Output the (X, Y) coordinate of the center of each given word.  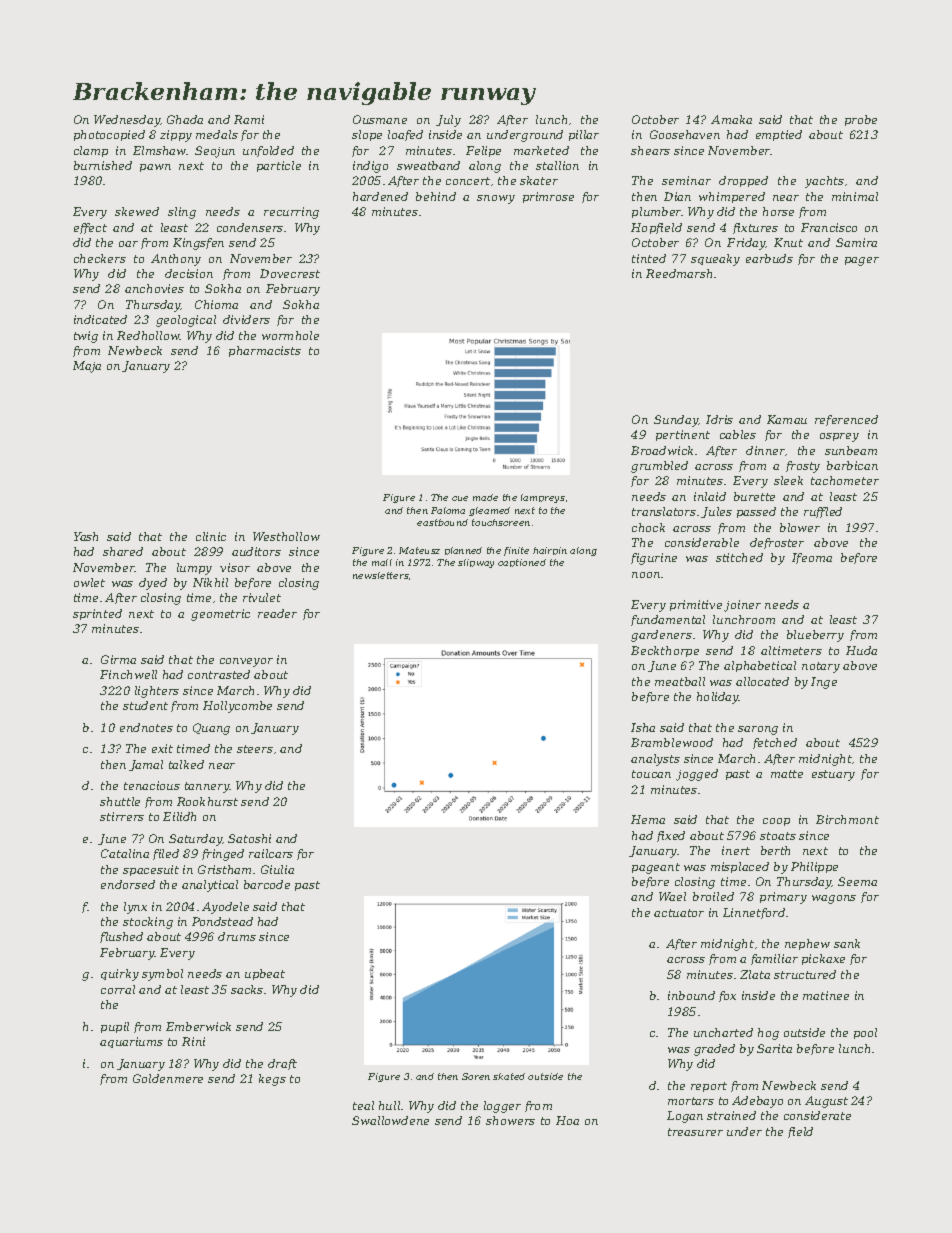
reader (277, 613)
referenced (846, 420)
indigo (370, 167)
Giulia (277, 869)
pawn (155, 168)
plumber (657, 212)
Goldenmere (168, 1078)
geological (186, 321)
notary (821, 667)
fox (727, 996)
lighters (157, 692)
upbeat (265, 974)
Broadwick (662, 450)
